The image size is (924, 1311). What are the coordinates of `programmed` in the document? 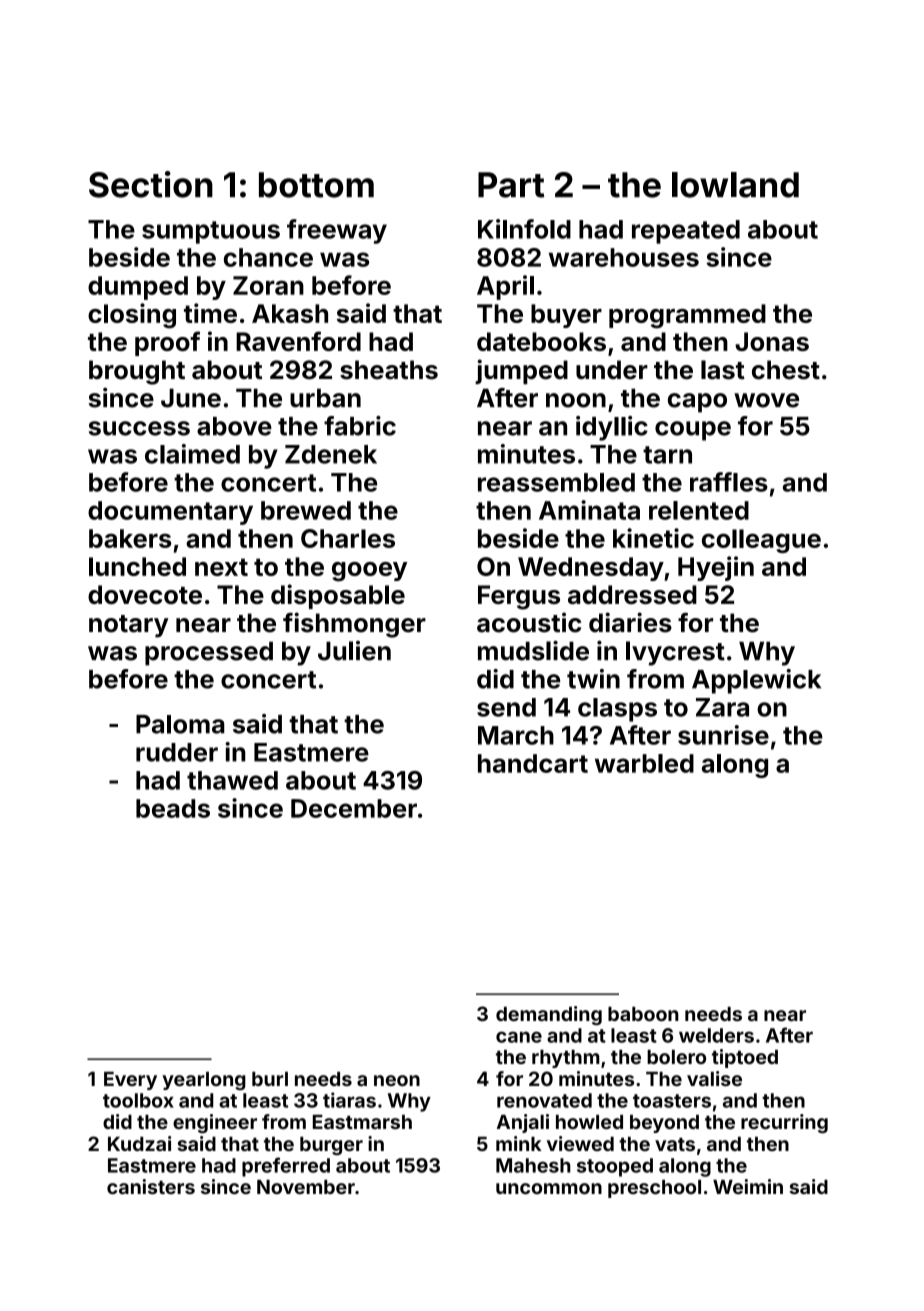 It's located at (687, 316).
